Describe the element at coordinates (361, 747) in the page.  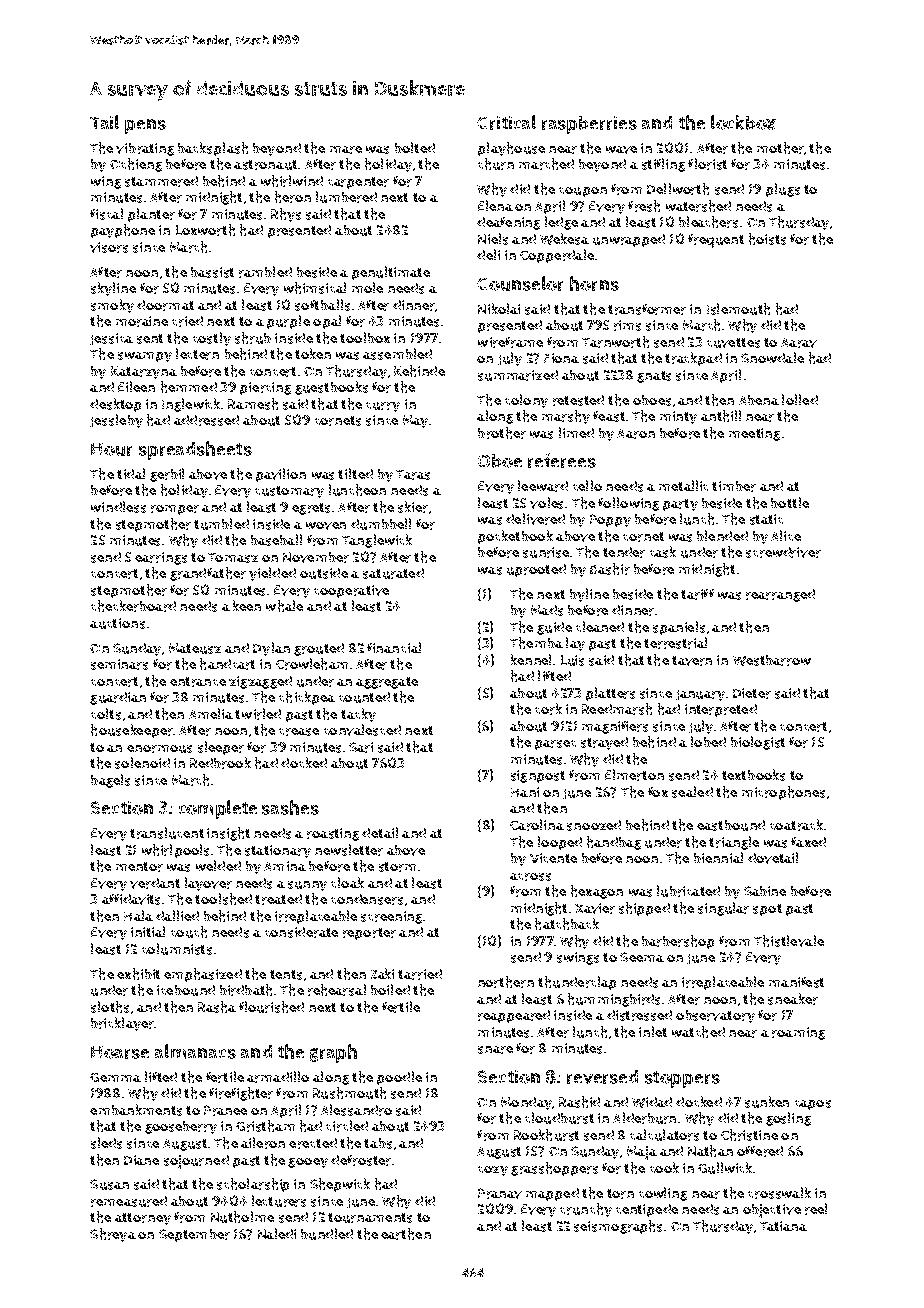
I see `Sari` at that location.
